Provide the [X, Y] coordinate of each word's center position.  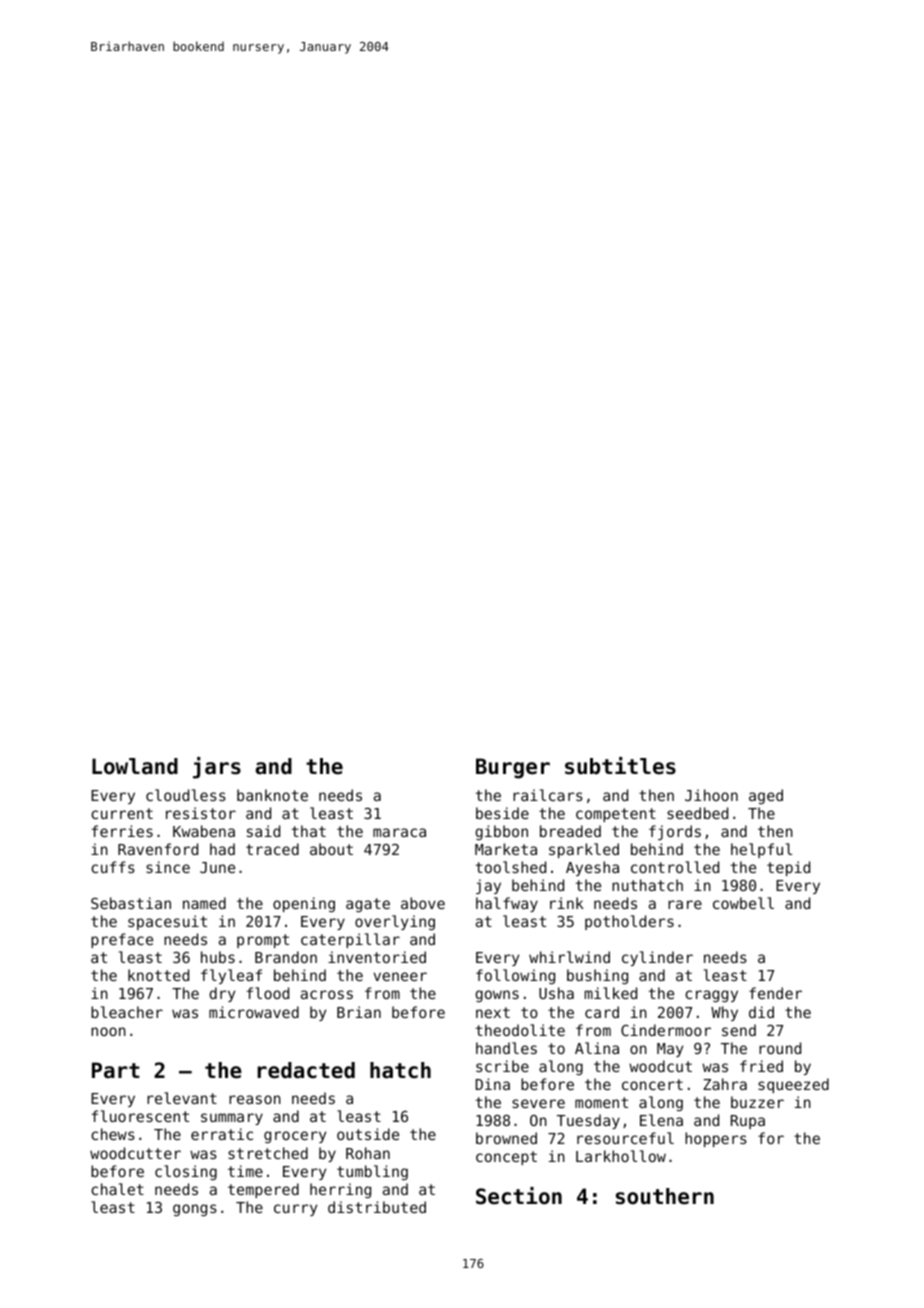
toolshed [511, 867]
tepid [788, 868]
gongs [195, 1210]
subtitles [620, 766]
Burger [513, 768]
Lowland [135, 766]
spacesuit [167, 922]
